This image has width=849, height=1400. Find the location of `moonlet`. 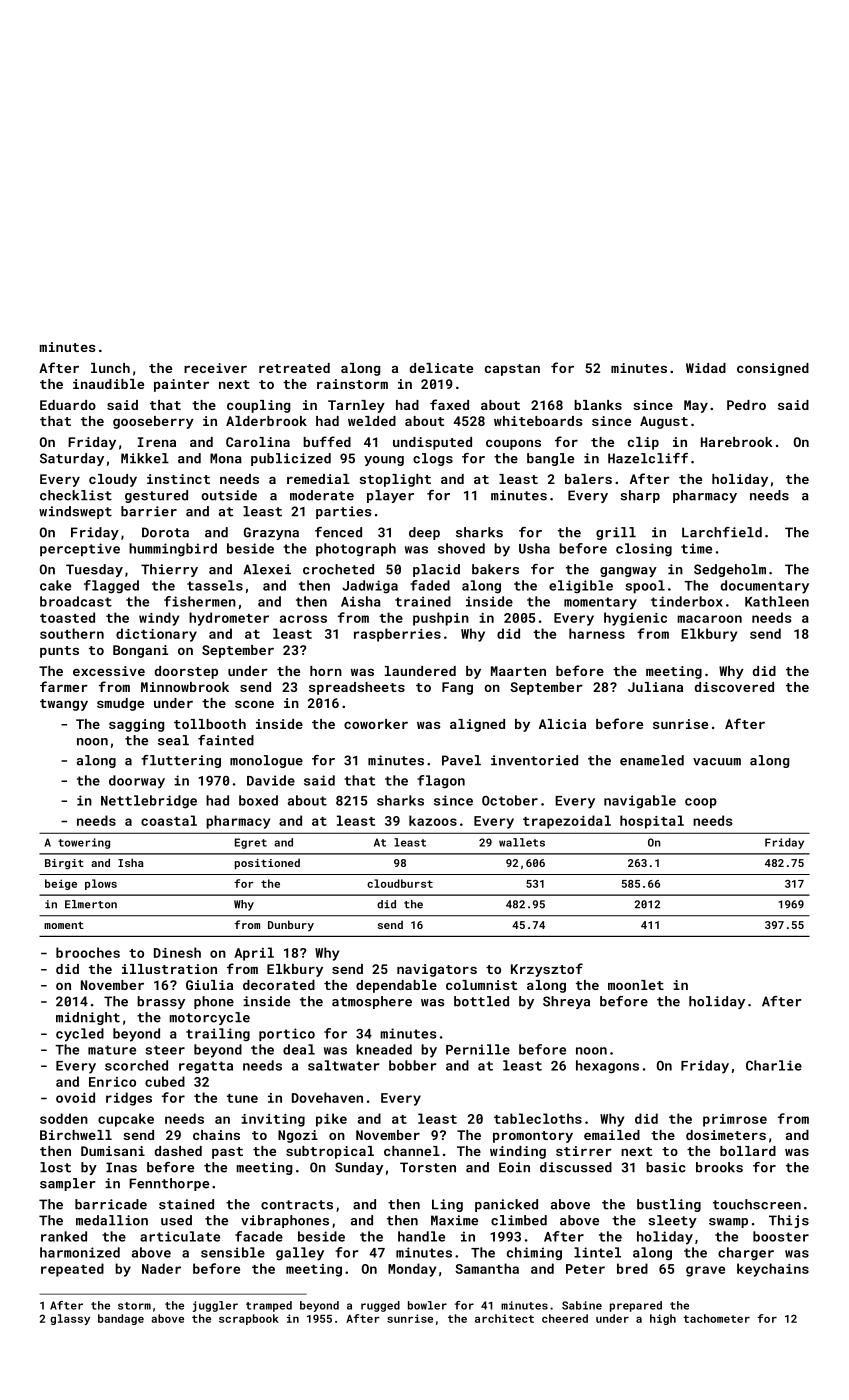

moonlet is located at coordinates (636, 985).
